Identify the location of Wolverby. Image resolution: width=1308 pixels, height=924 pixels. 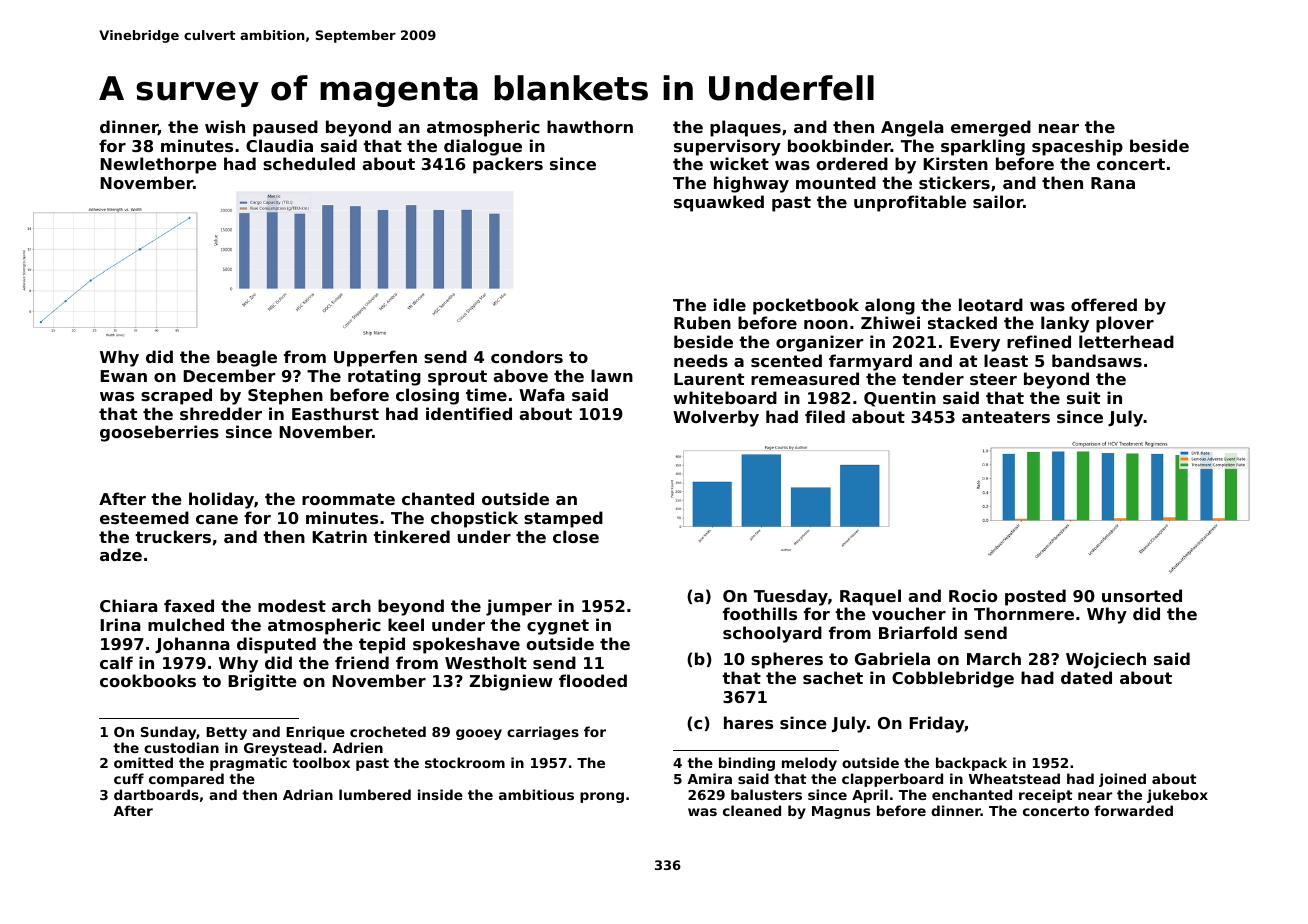
(716, 418).
